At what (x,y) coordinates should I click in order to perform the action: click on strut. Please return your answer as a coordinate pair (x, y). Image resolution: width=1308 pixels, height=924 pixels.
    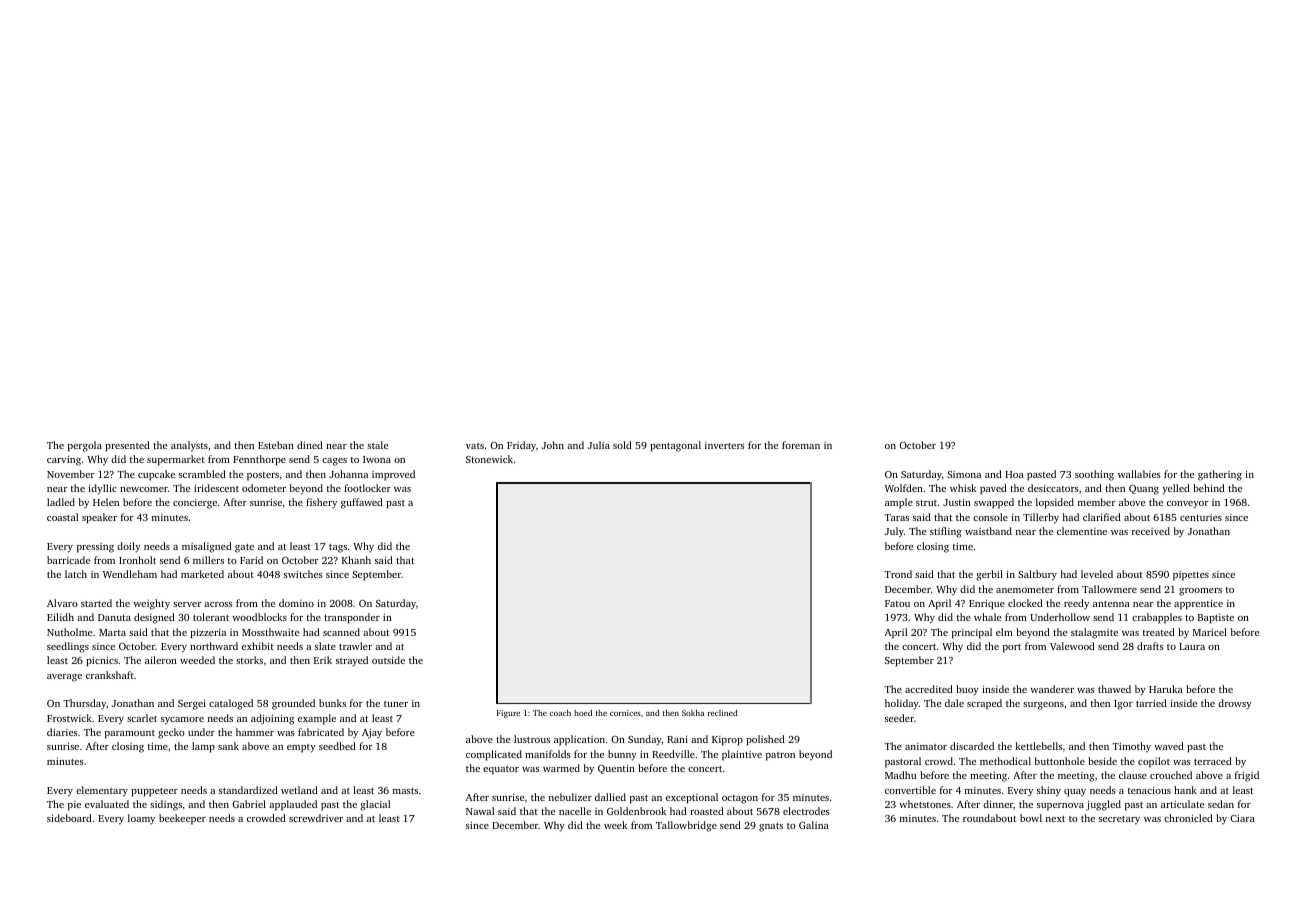
    Looking at the image, I should click on (926, 503).
